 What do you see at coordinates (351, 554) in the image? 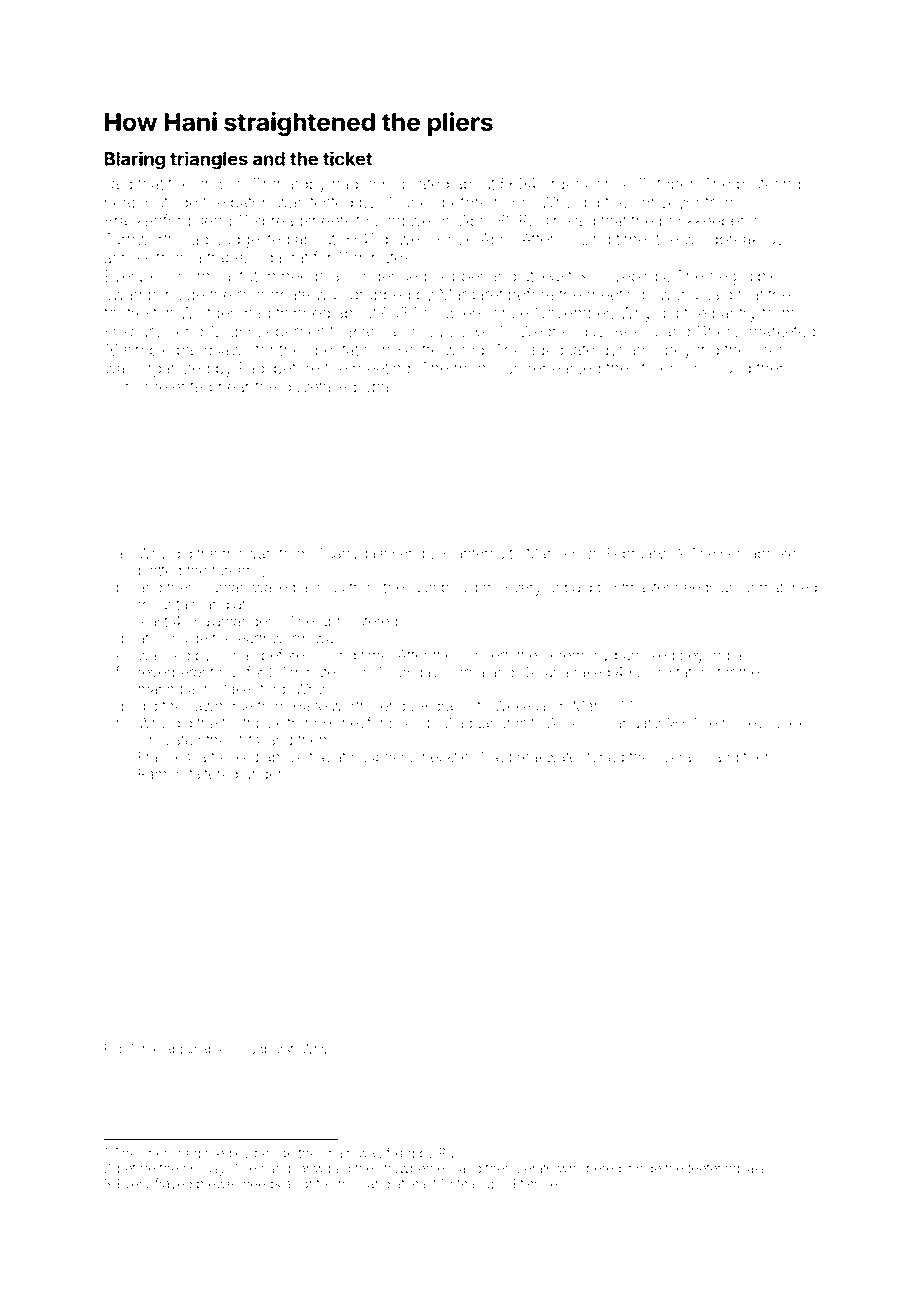
I see `Quarrydale` at bounding box center [351, 554].
